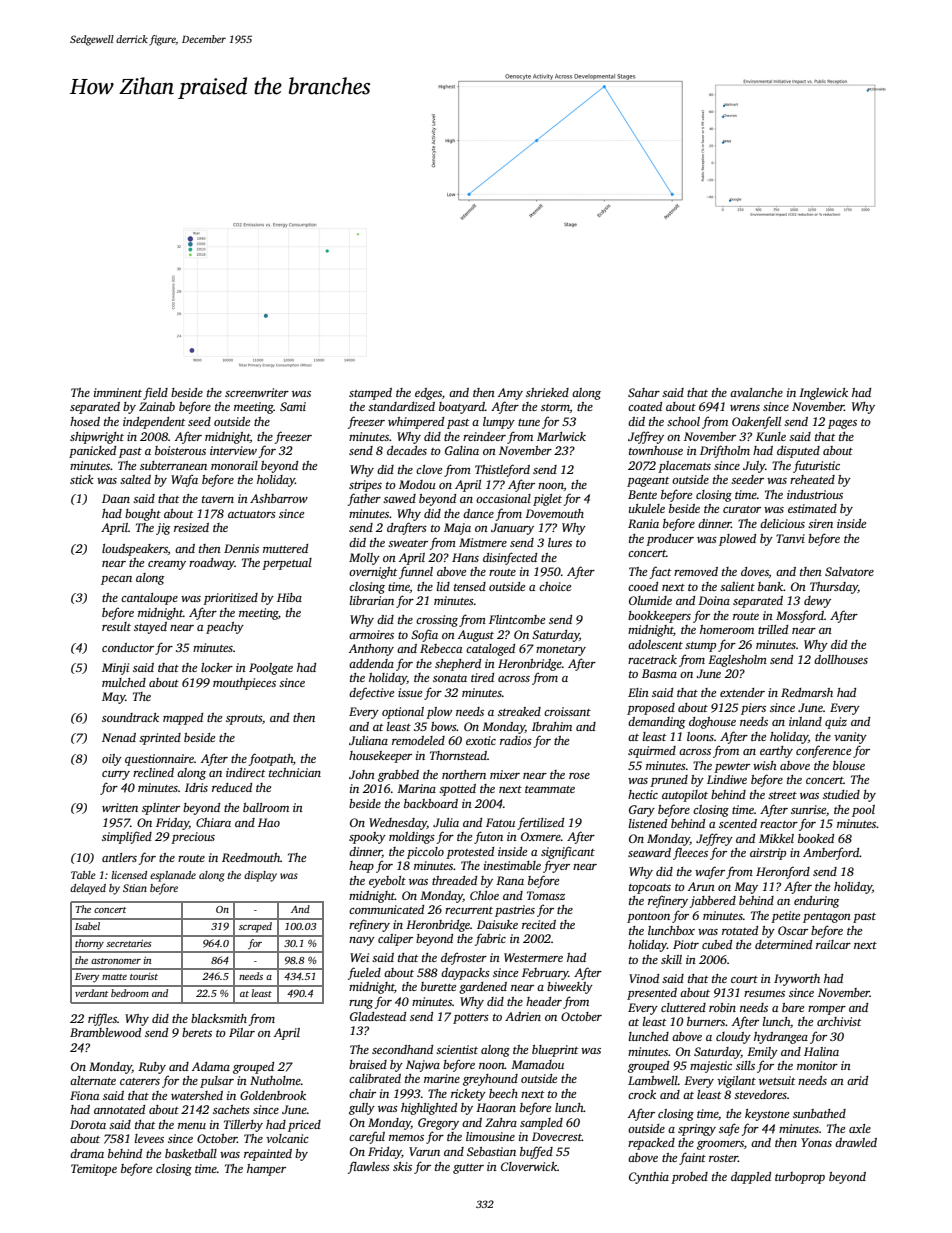  I want to click on astronomer, so click(116, 961).
